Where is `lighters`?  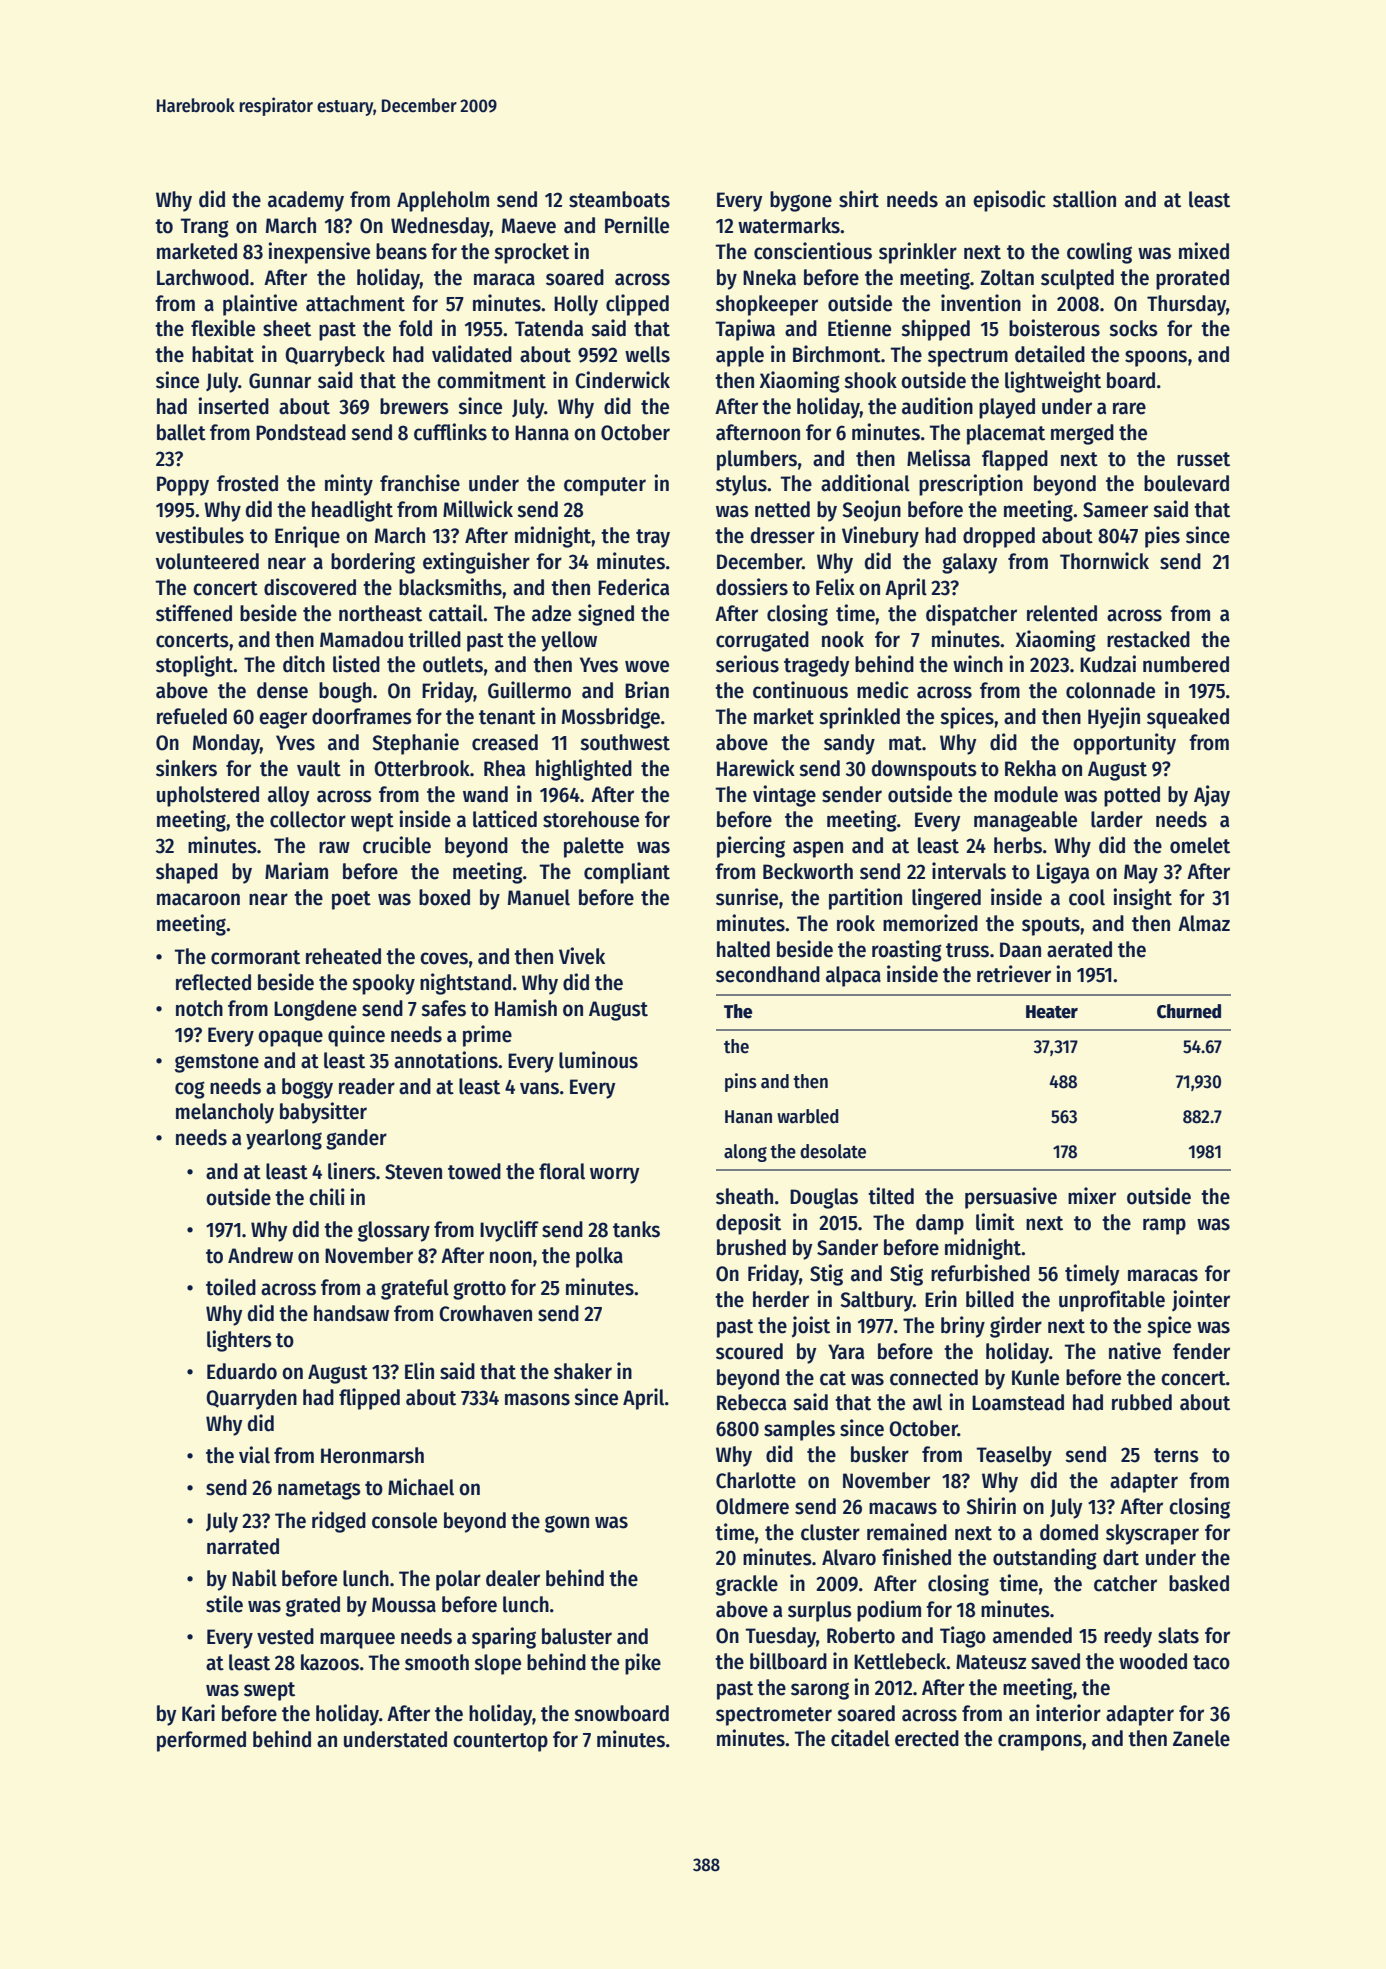
lighters is located at coordinates (239, 1341).
